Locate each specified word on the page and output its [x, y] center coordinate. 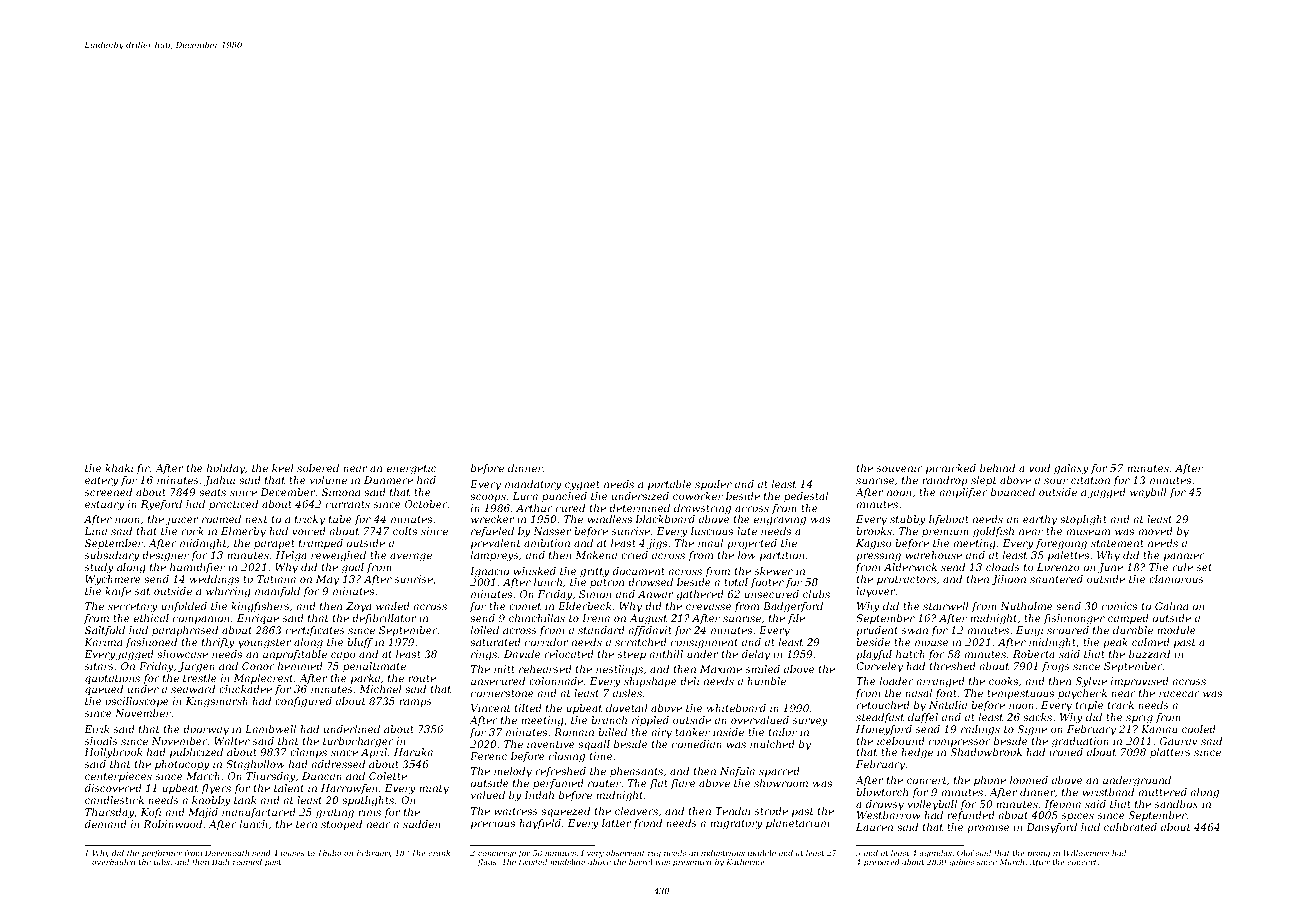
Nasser [552, 531]
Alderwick [910, 567]
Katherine [745, 862]
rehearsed [545, 669]
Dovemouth [227, 853]
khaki [119, 468]
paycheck [1082, 694]
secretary [133, 608]
